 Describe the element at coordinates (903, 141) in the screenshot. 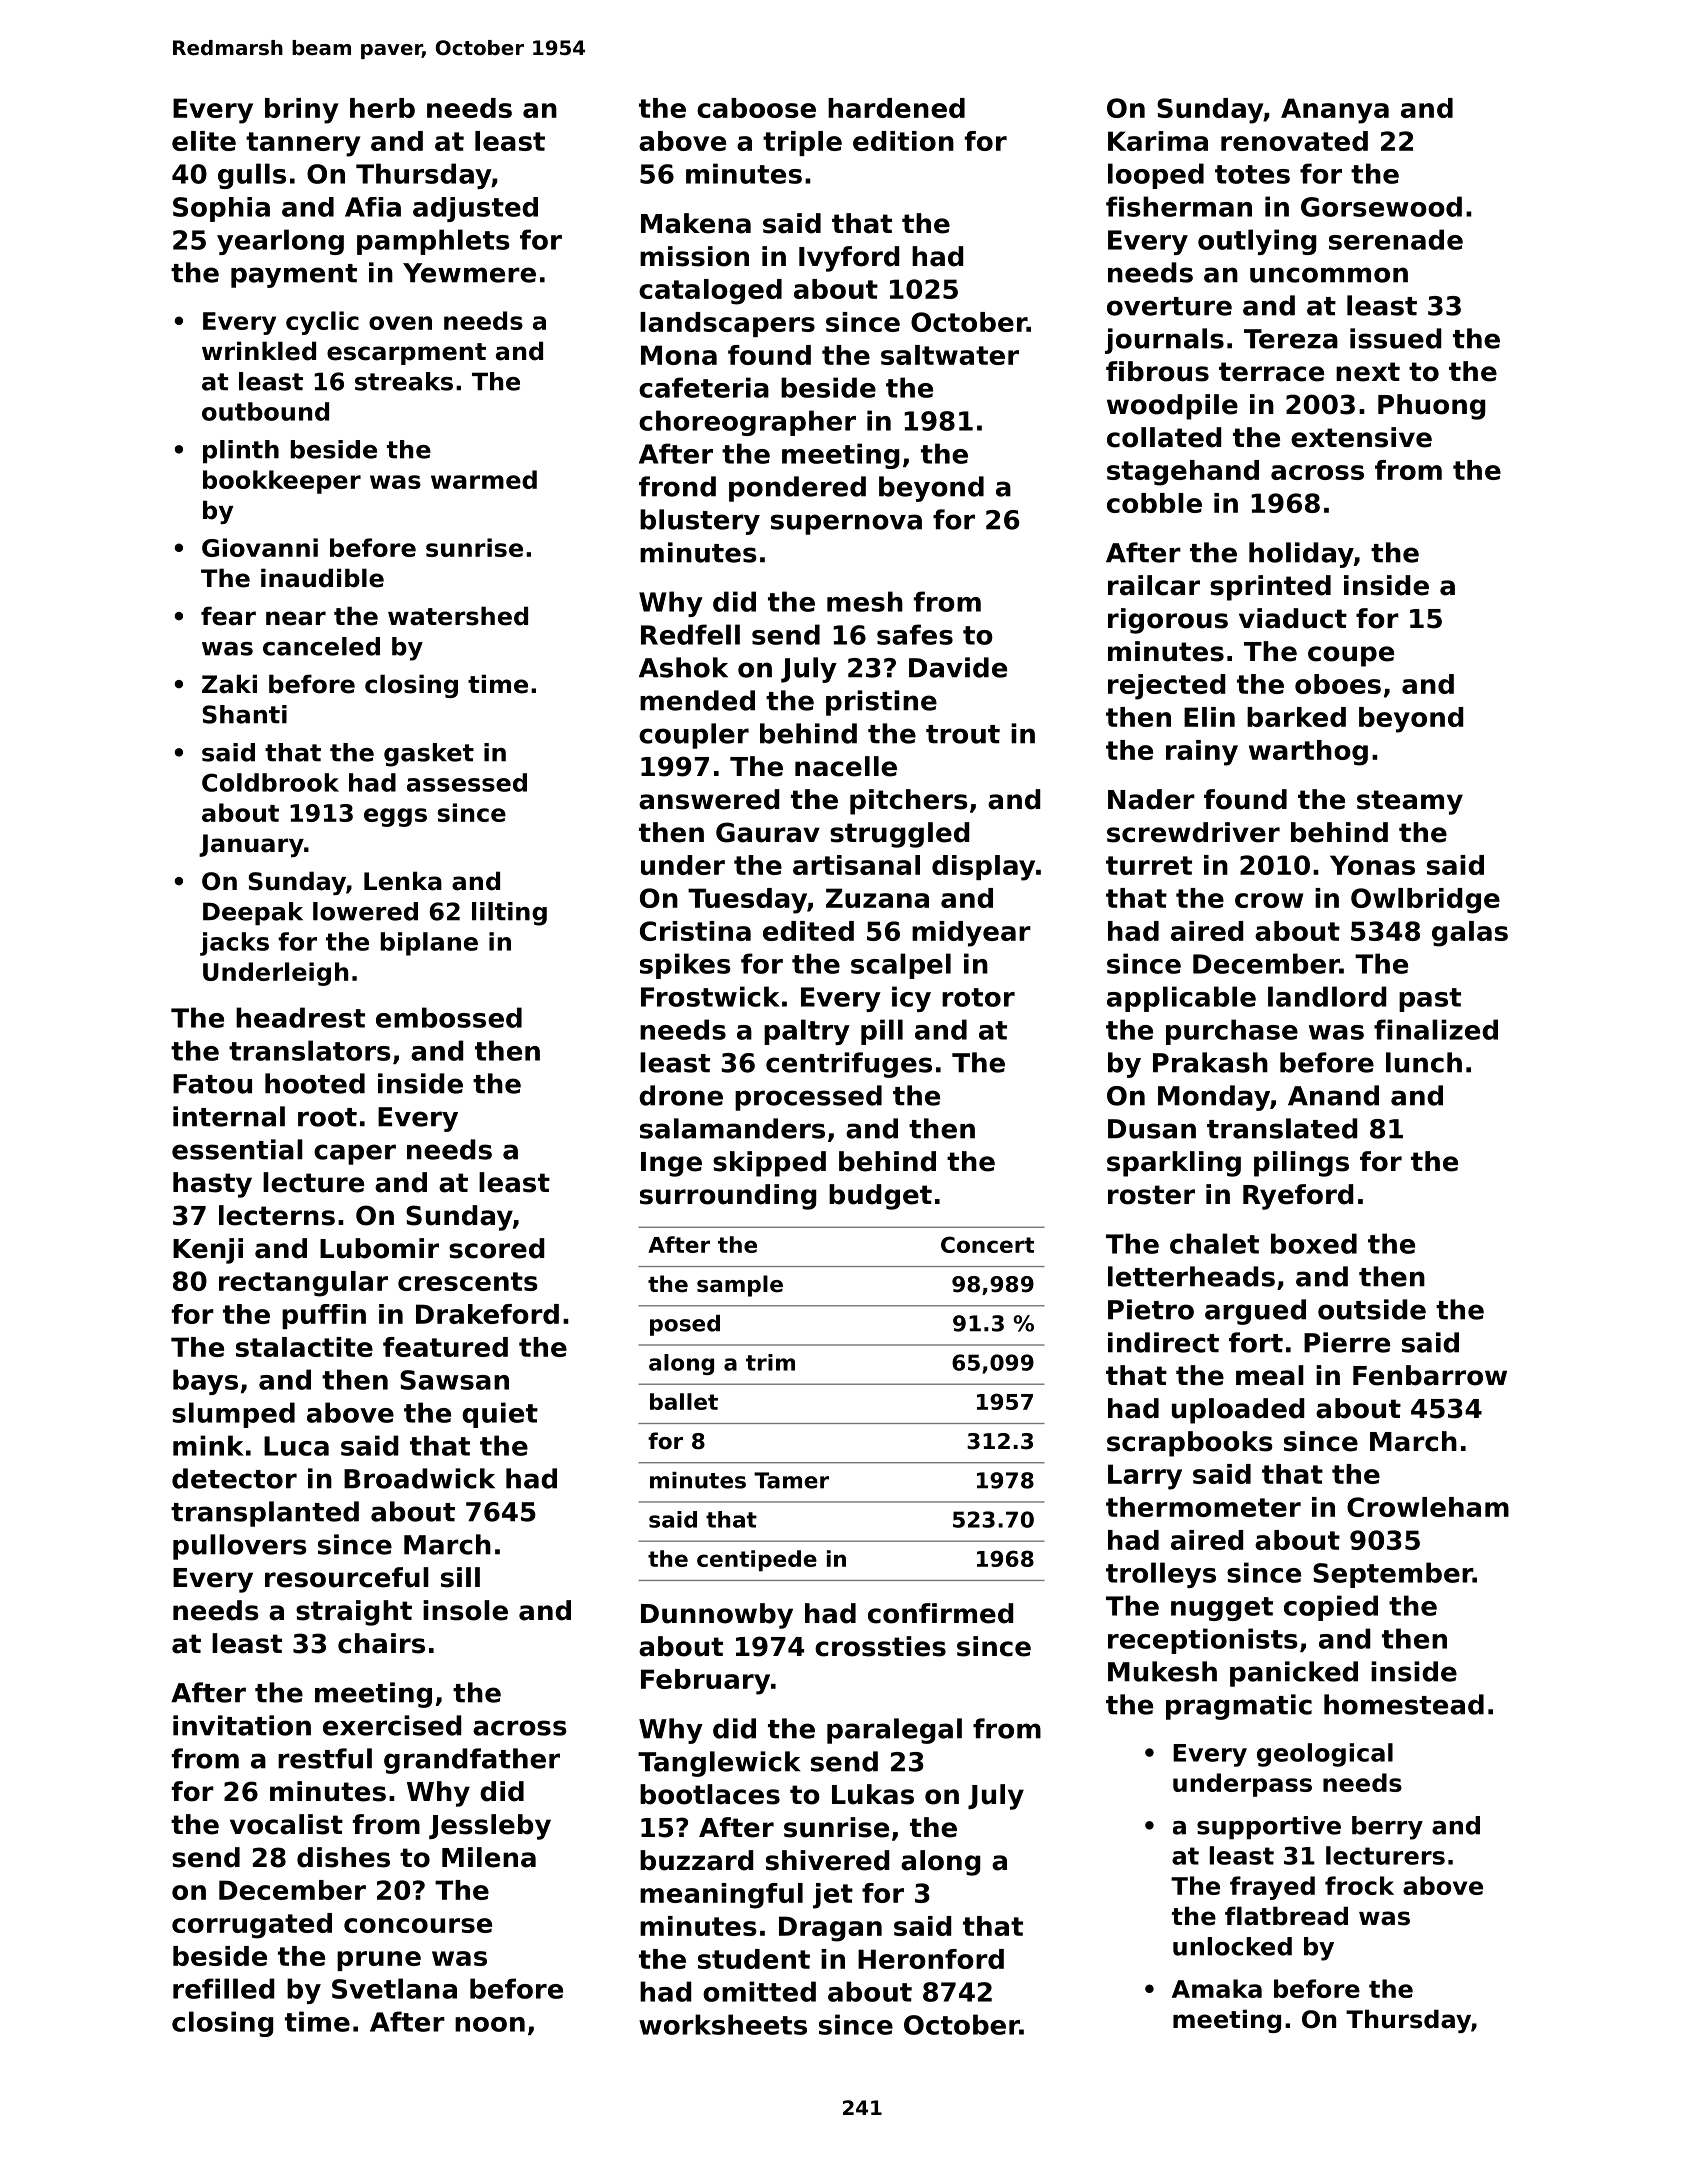

I see `edition` at that location.
